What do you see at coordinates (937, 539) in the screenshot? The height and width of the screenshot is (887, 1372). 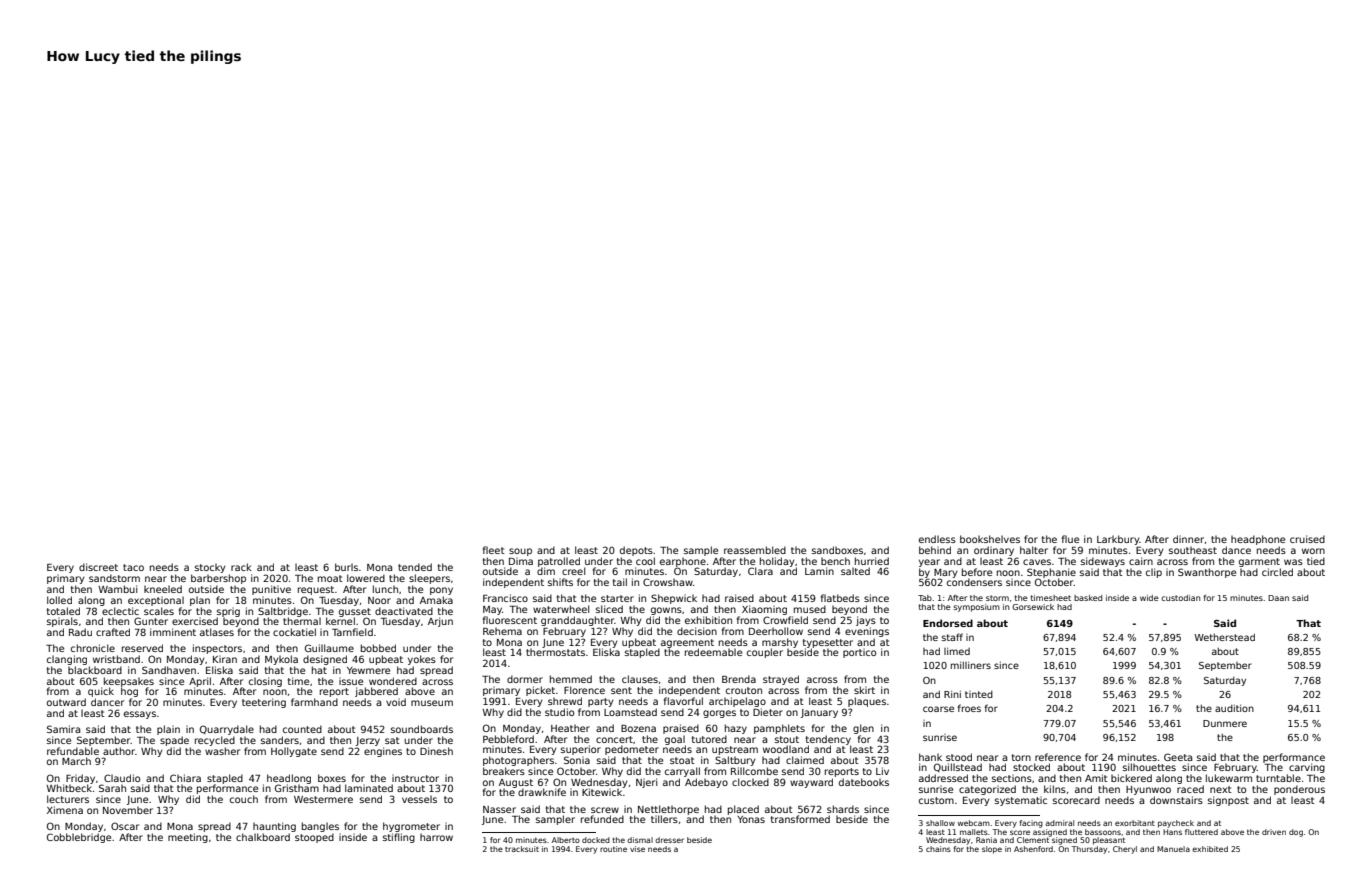 I see `endless` at bounding box center [937, 539].
